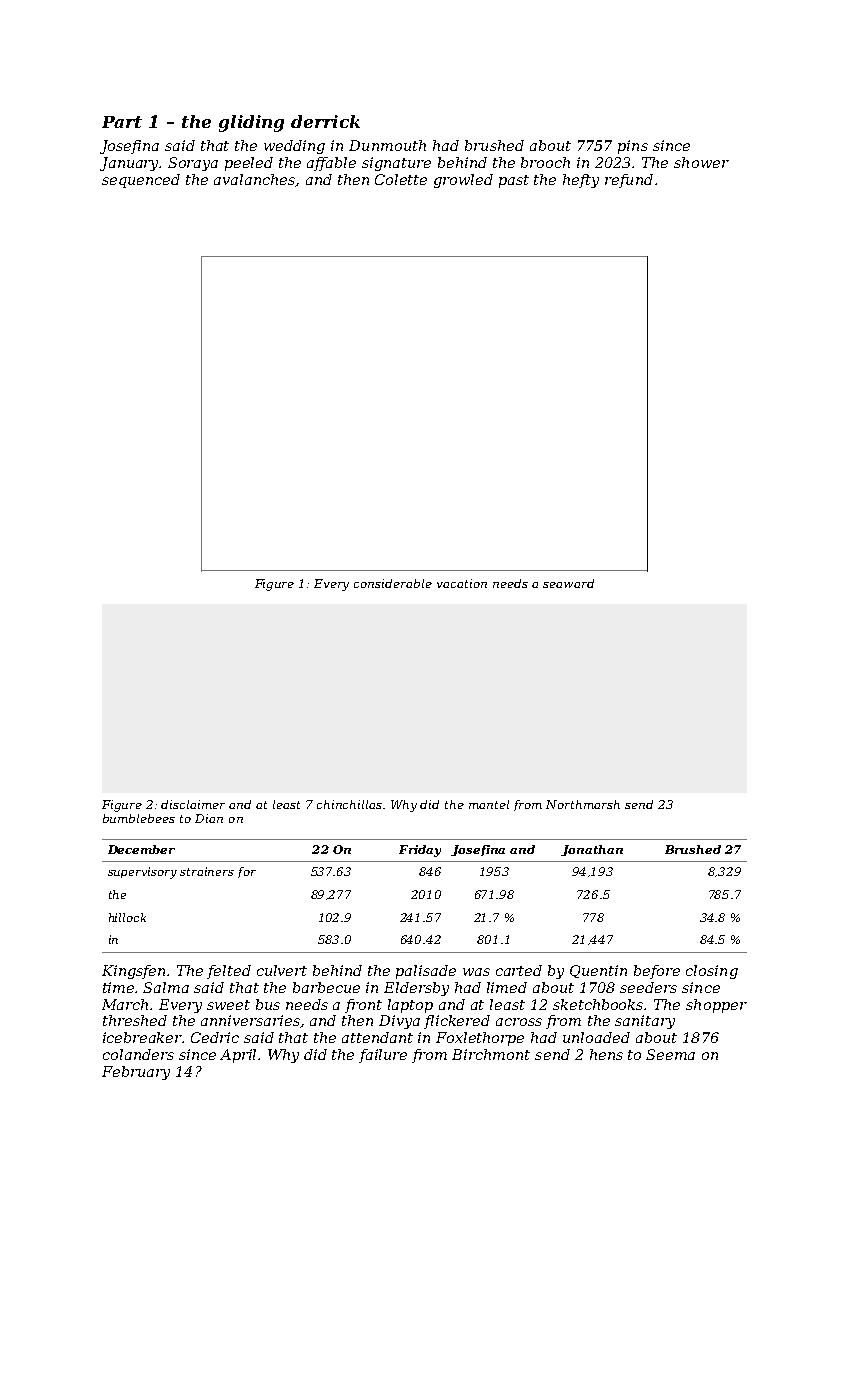 The height and width of the page is (1400, 849). Describe the element at coordinates (583, 804) in the page. I see `Northmarsh` at that location.
